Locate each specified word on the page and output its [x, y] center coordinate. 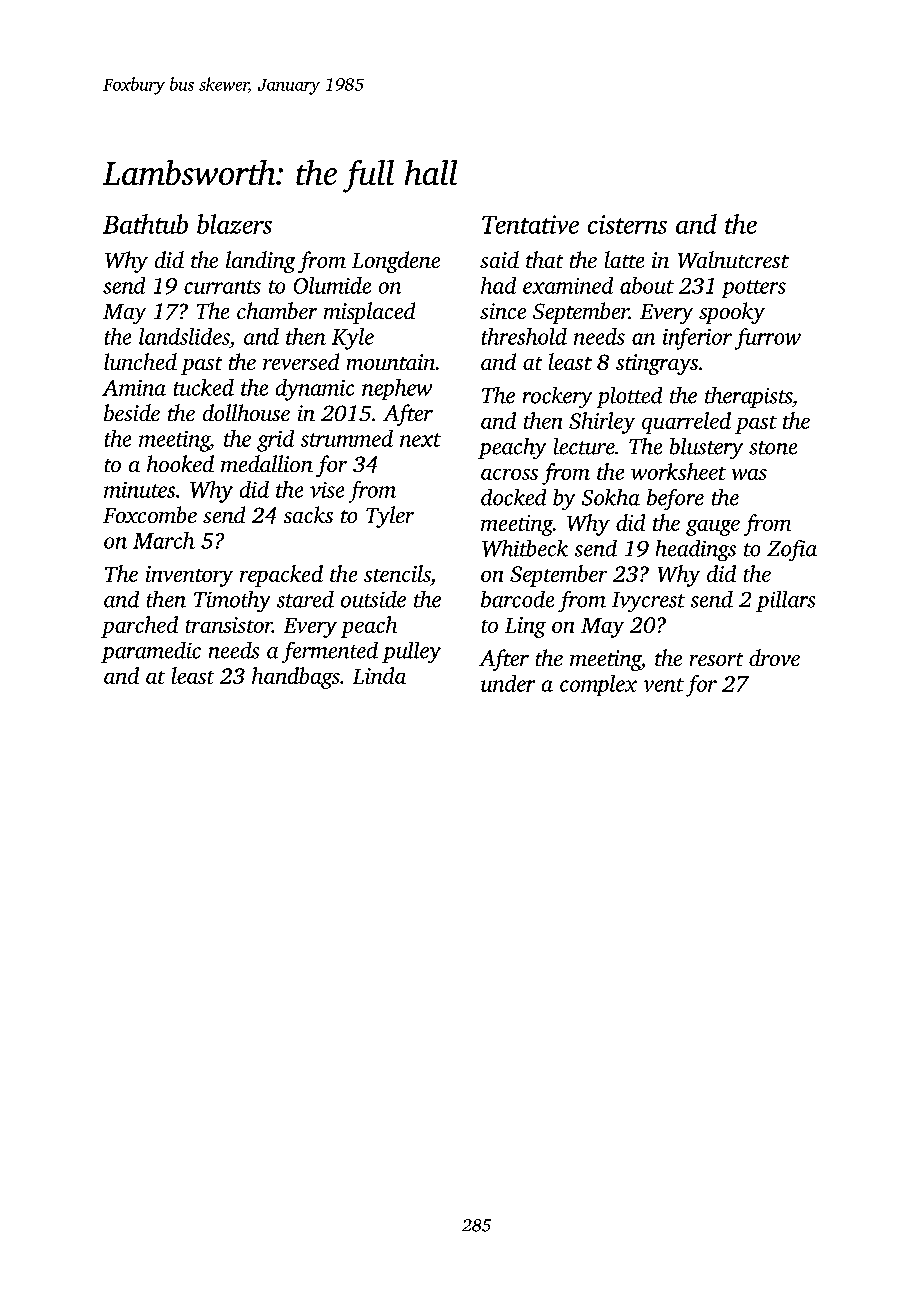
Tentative [530, 224]
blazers [234, 224]
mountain [391, 362]
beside [132, 412]
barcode [517, 599]
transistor [229, 625]
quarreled [686, 423]
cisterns [627, 224]
